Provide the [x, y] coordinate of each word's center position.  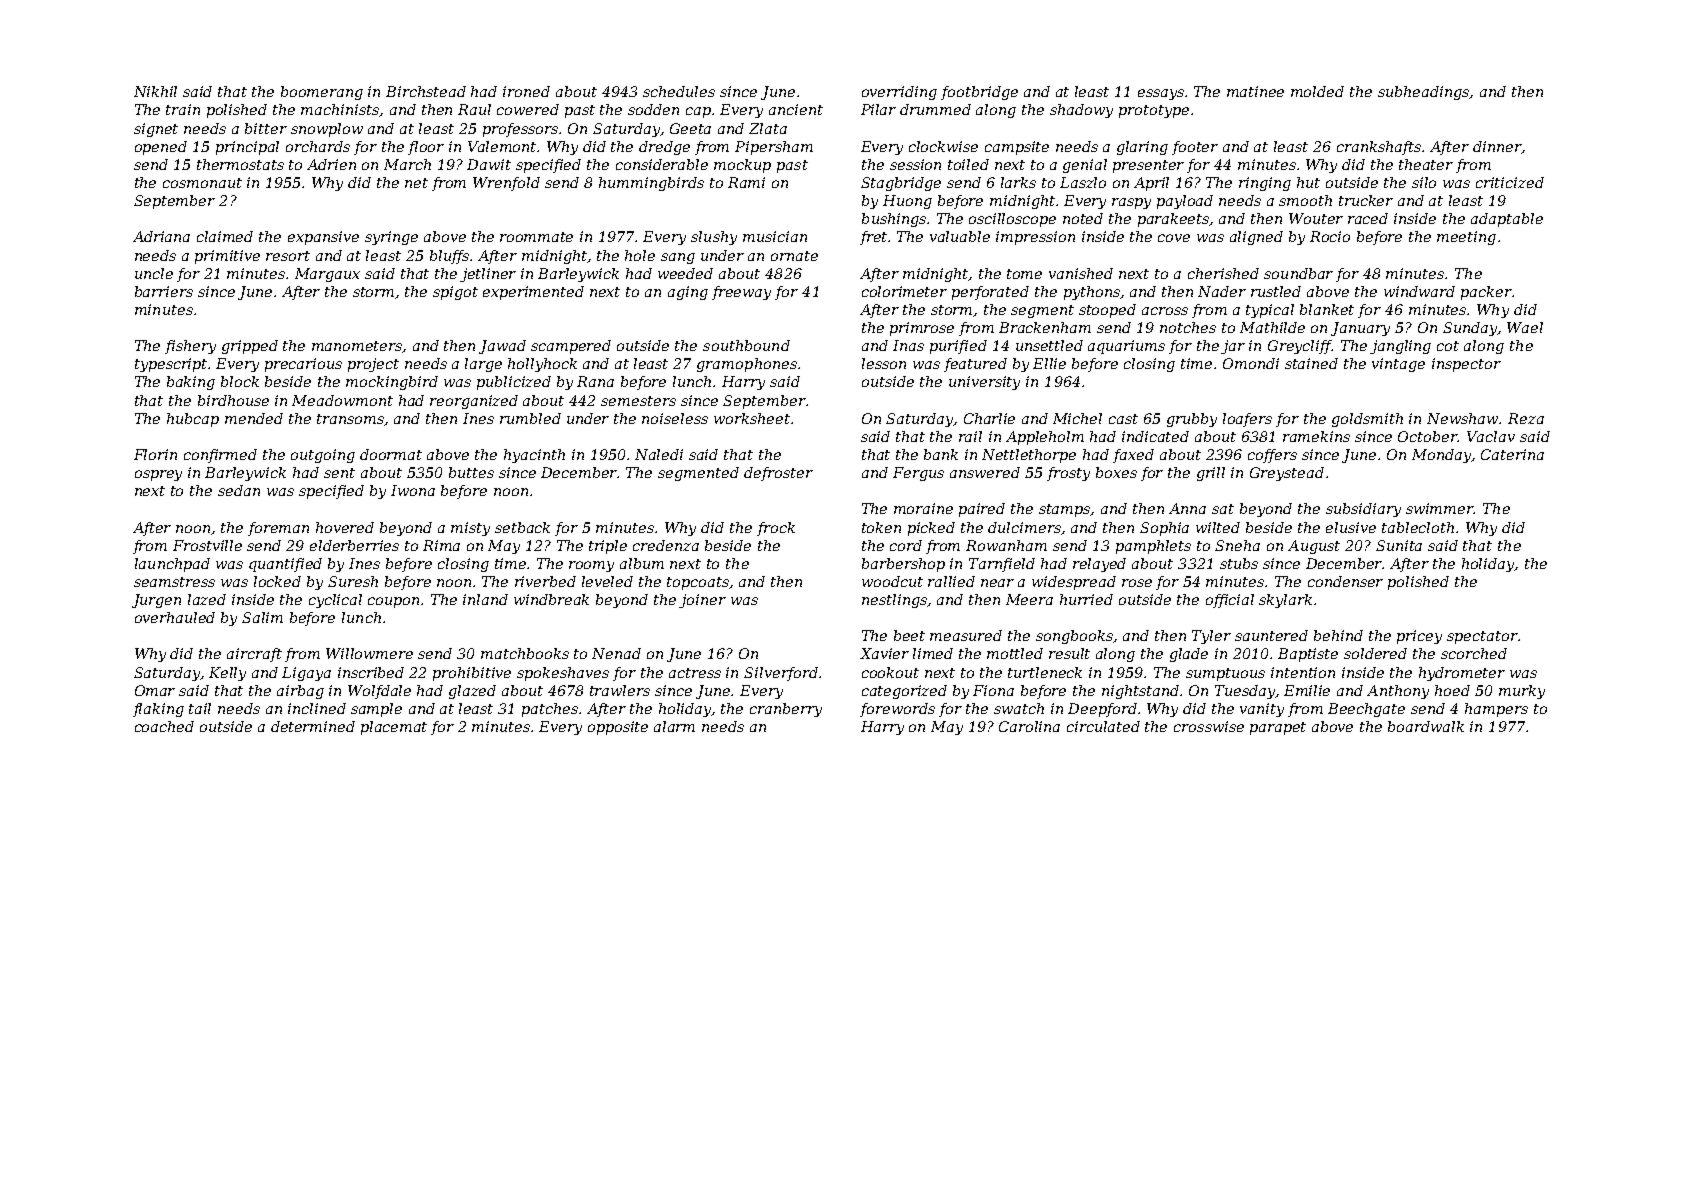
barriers [164, 291]
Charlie [989, 418]
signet [156, 130]
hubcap [193, 420]
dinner [1497, 147]
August [1314, 547]
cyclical [335, 601]
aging [688, 293]
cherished [1223, 273]
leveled [607, 581]
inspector [1466, 365]
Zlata [768, 128]
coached [164, 726]
